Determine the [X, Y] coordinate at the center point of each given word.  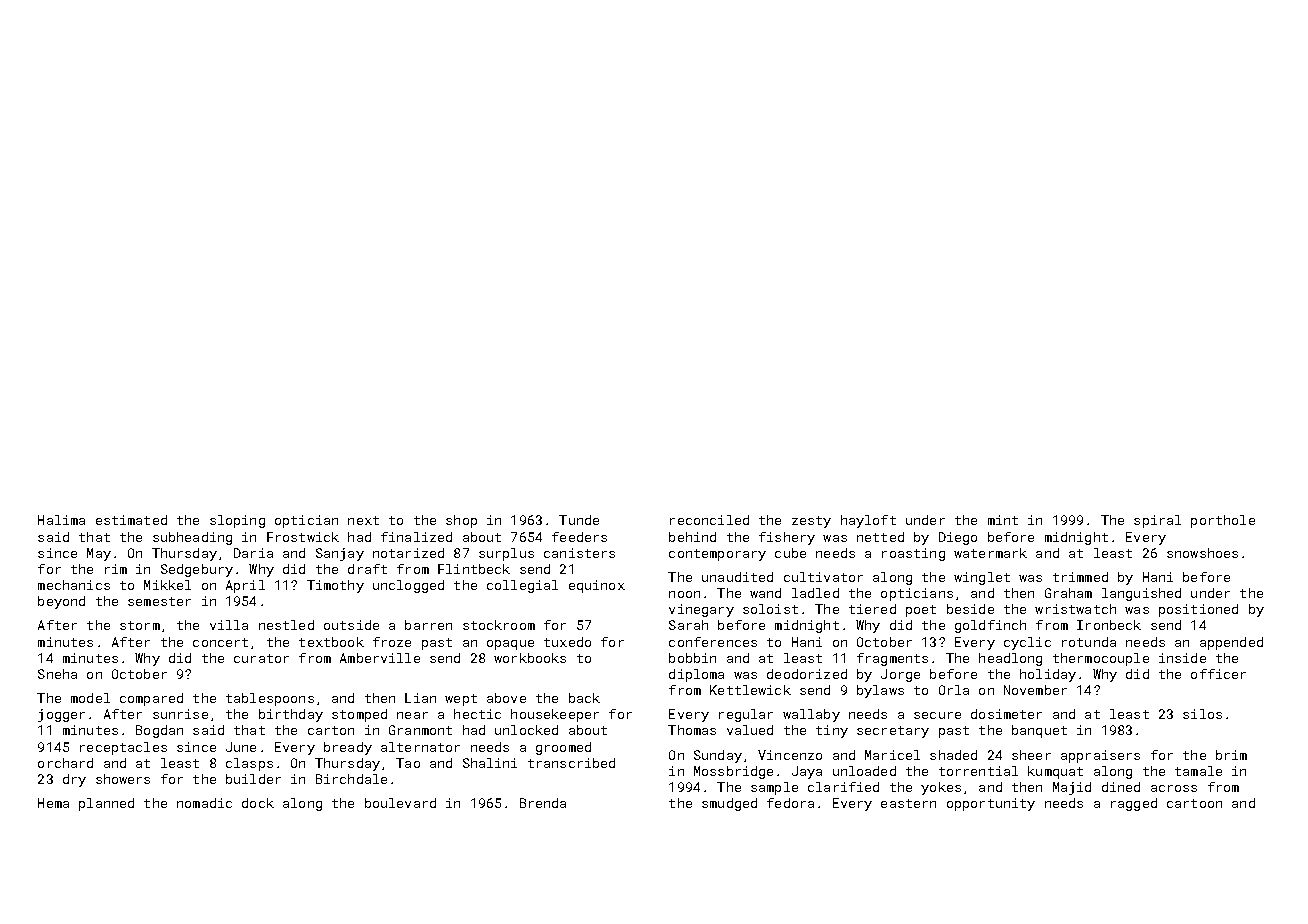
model [90, 698]
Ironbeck [1109, 625]
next [363, 520]
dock [258, 803]
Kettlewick [750, 690]
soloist [770, 609]
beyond [61, 602]
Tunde [579, 520]
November [1035, 690]
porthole [1223, 521]
